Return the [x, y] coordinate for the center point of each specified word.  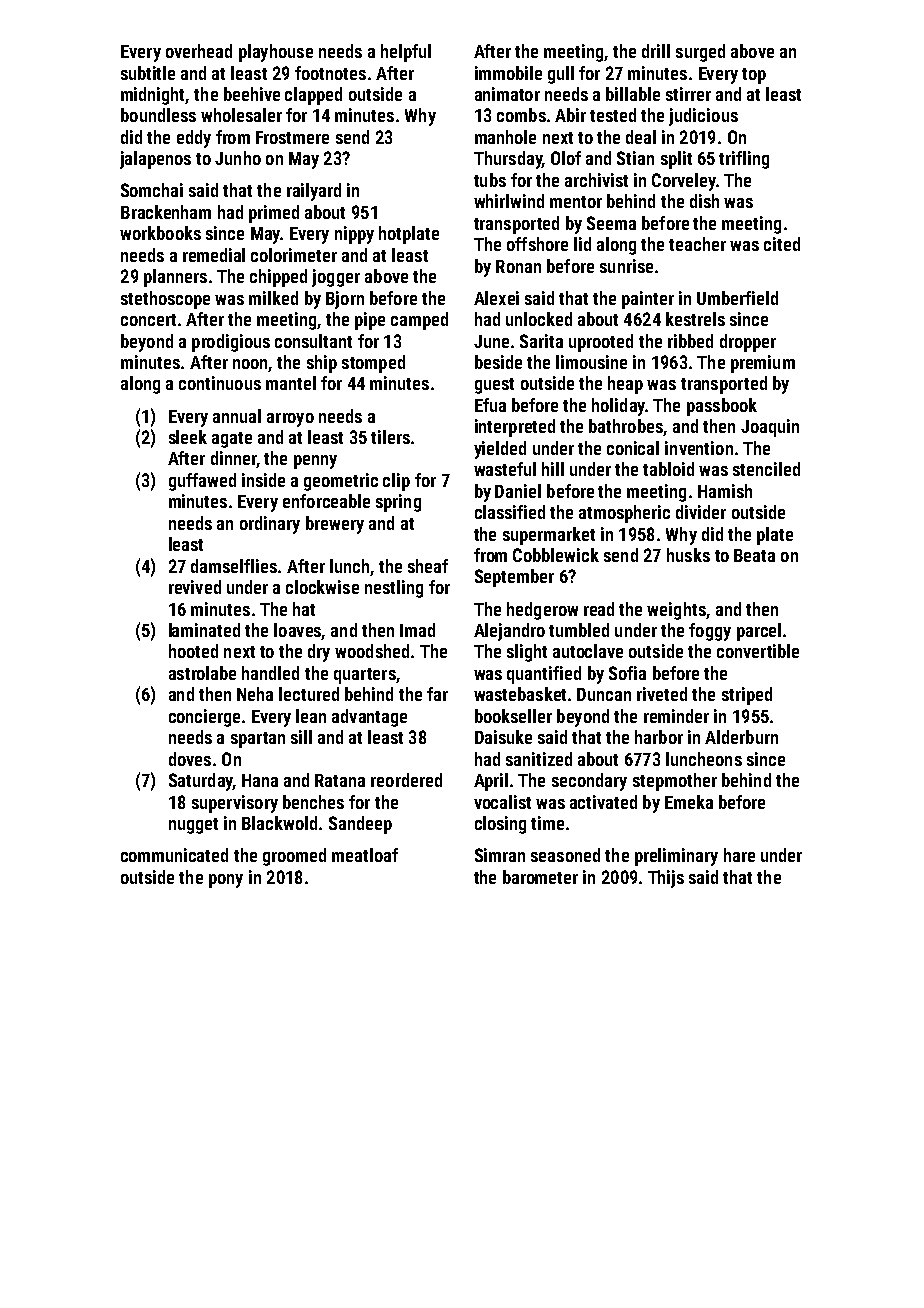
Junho [238, 158]
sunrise [626, 266]
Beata [754, 555]
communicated [174, 855]
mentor [576, 202]
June [491, 341]
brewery [335, 525]
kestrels [695, 319]
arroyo [290, 420]
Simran [500, 855]
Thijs [666, 879]
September [514, 578]
